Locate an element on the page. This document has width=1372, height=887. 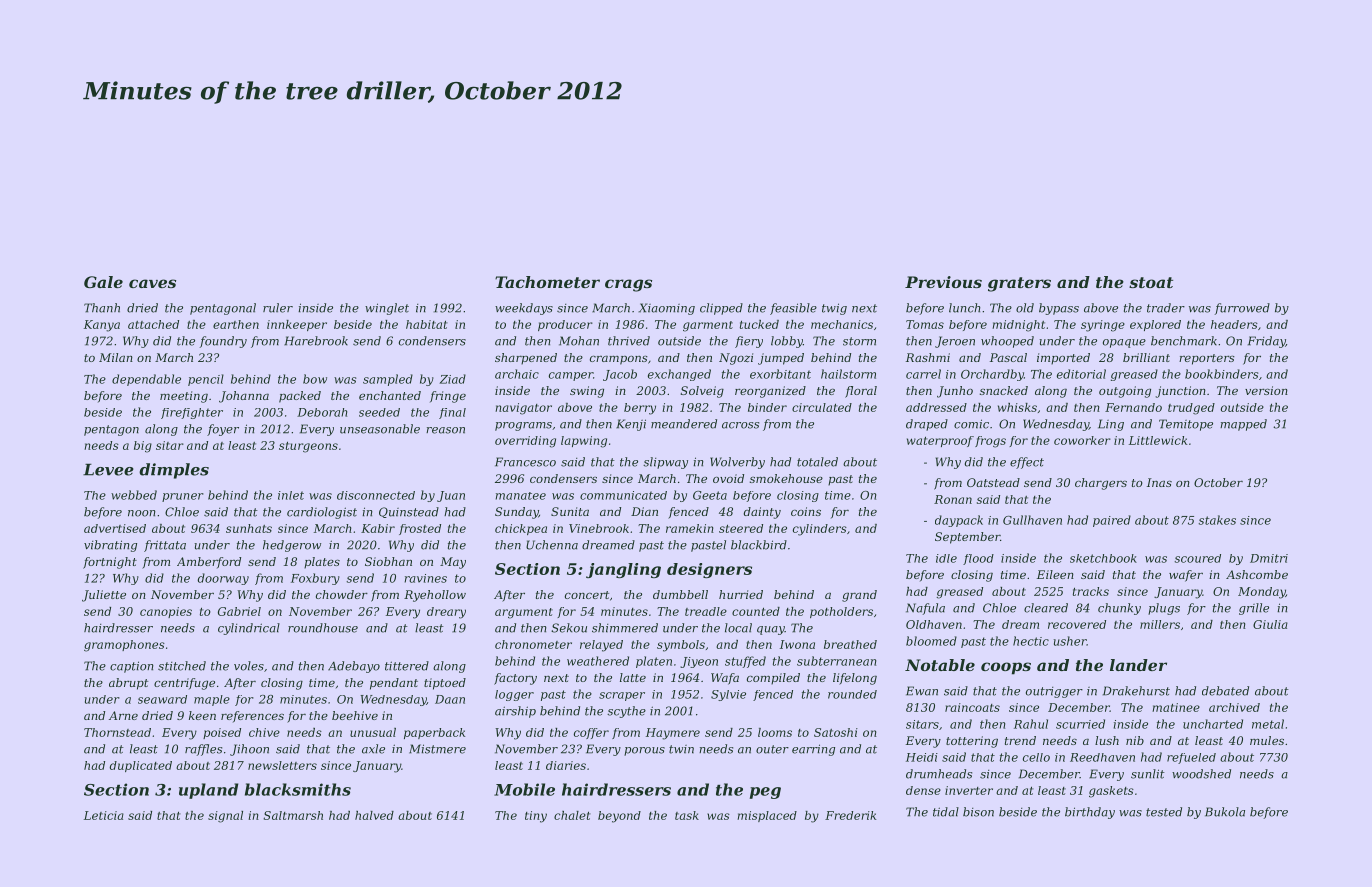
caves is located at coordinates (152, 283).
